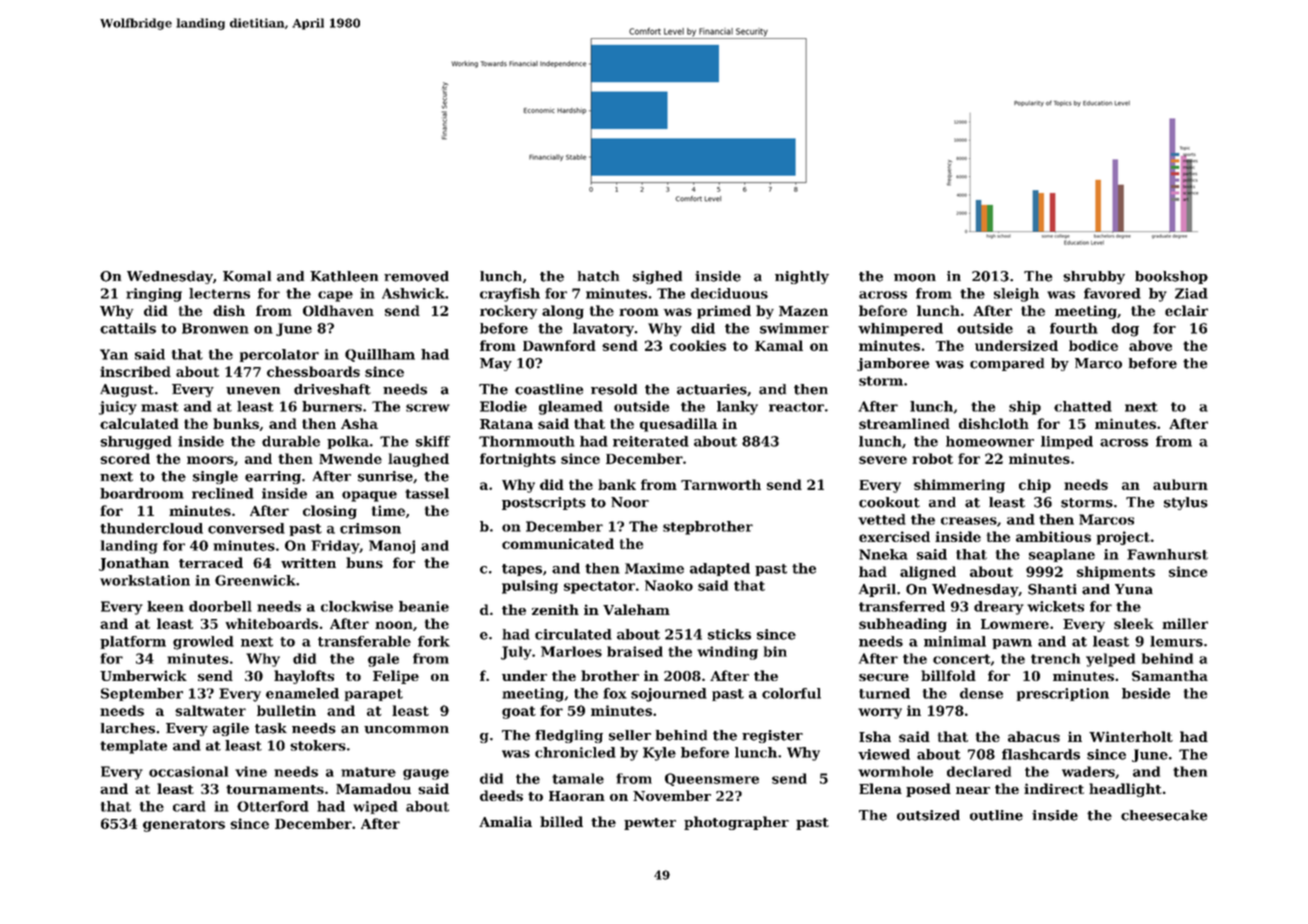 The width and height of the screenshot is (1308, 924). I want to click on waders, so click(1088, 771).
